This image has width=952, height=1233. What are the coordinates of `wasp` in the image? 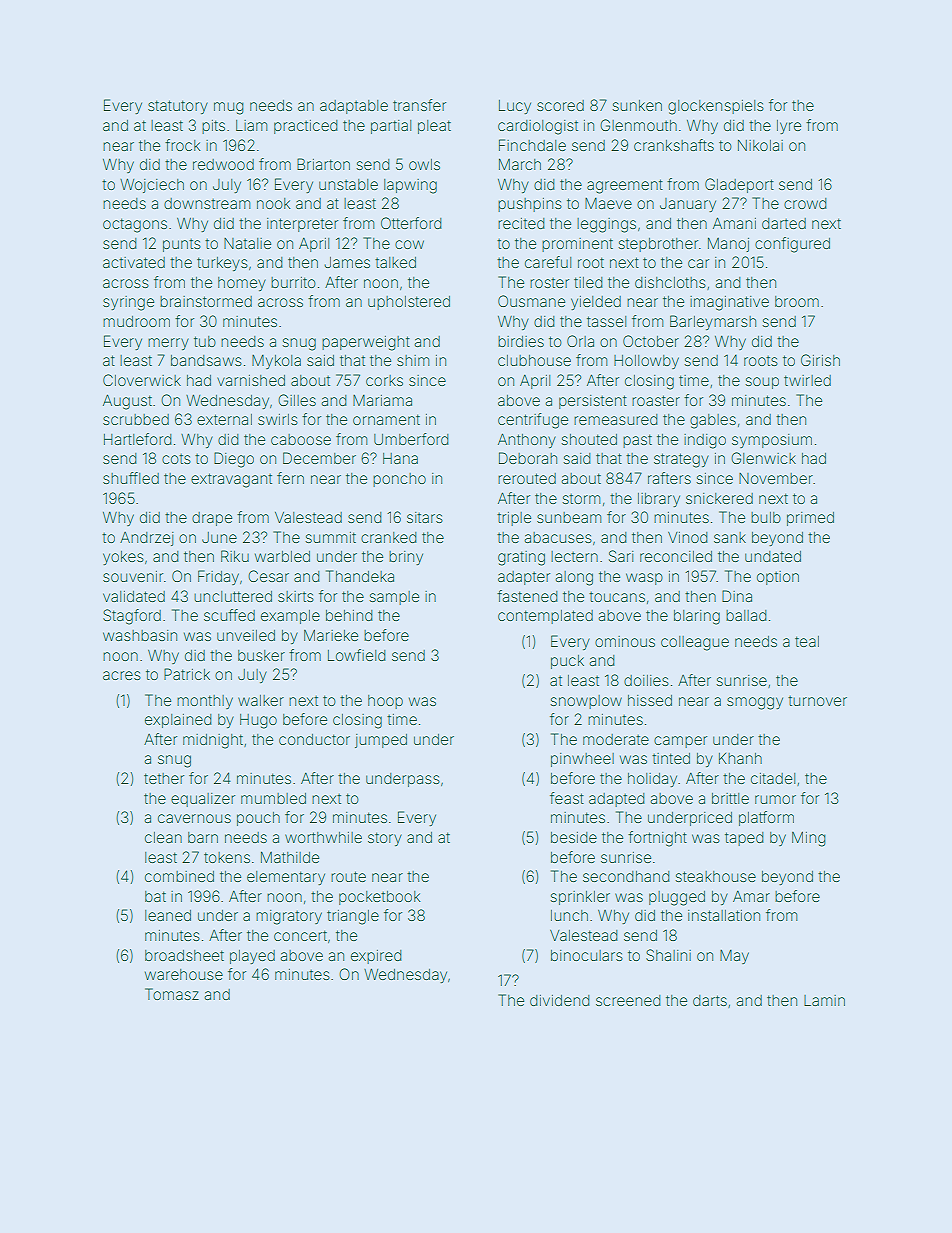 It's located at (644, 579).
